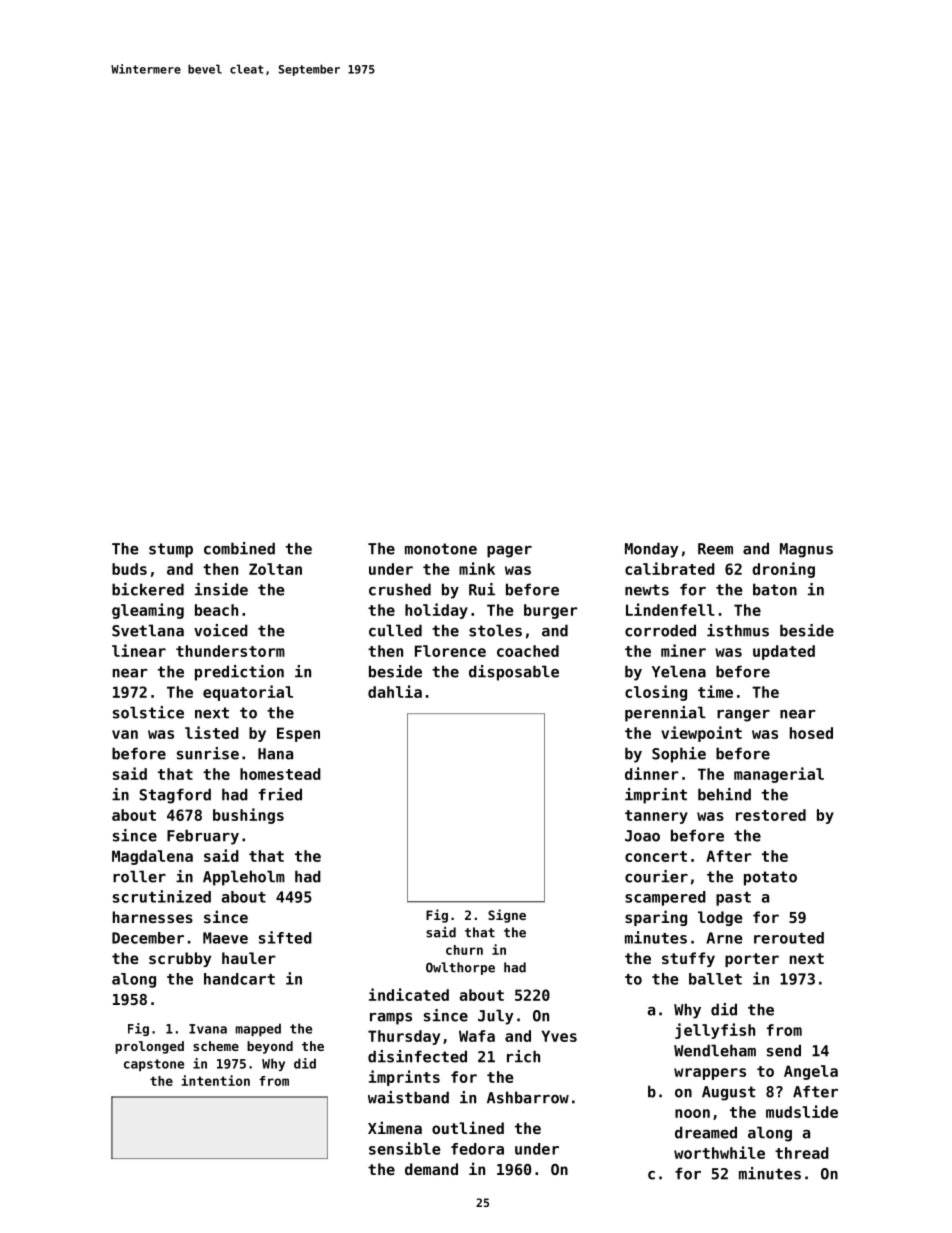 The height and width of the document is (1233, 952). What do you see at coordinates (221, 630) in the document?
I see `voiced` at bounding box center [221, 630].
